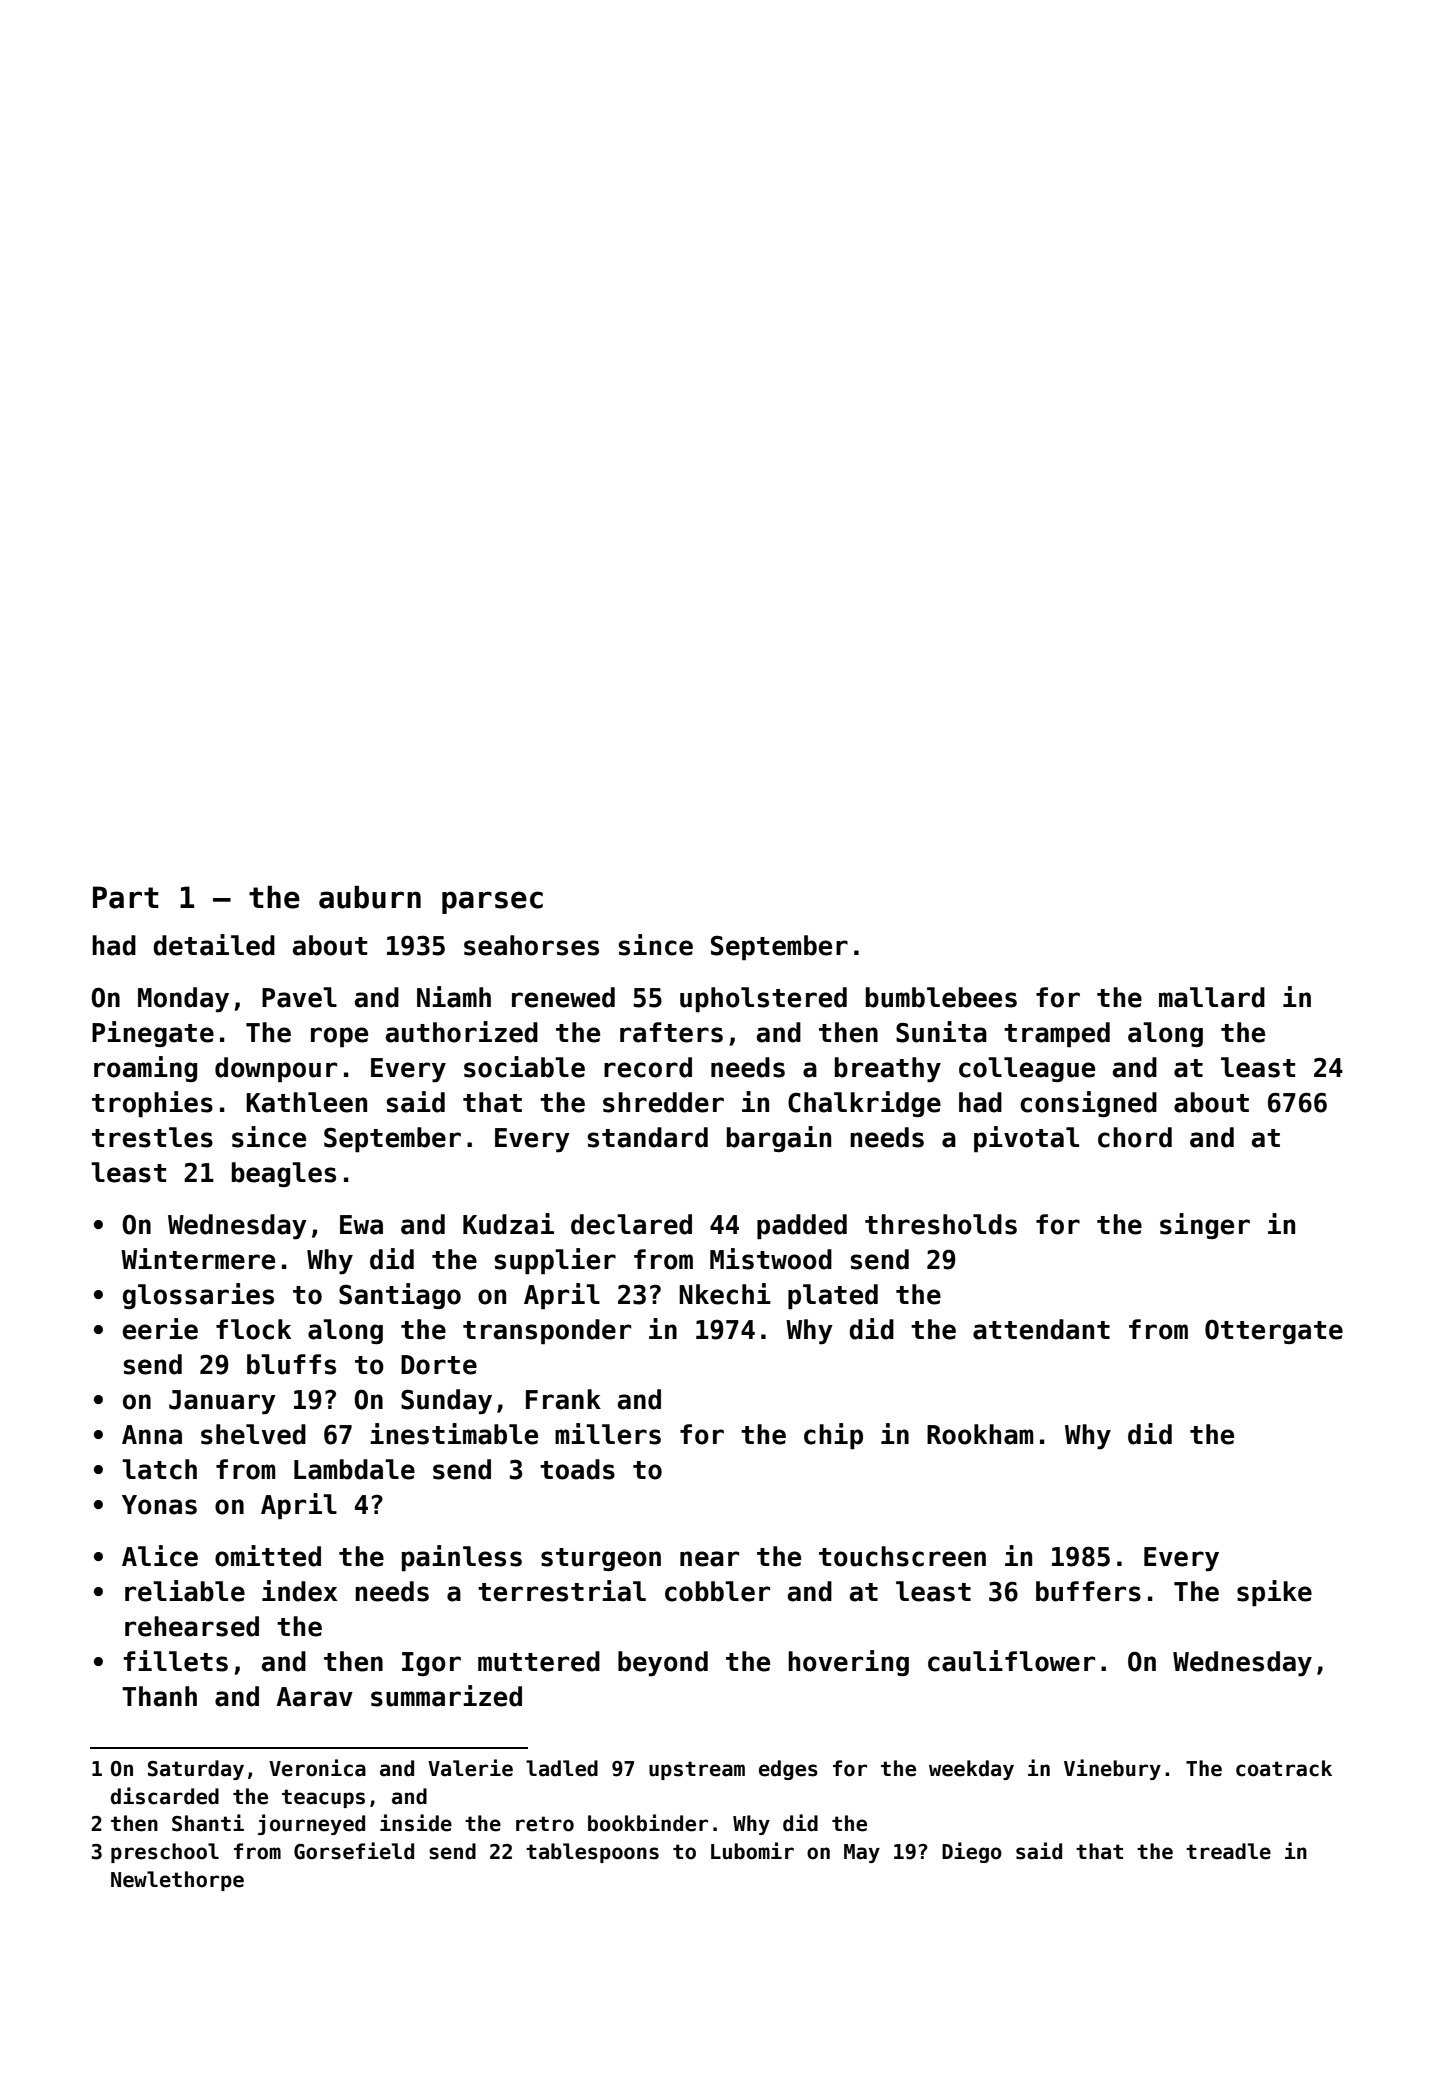 The width and height of the screenshot is (1450, 2100). What do you see at coordinates (454, 997) in the screenshot?
I see `Niamh` at bounding box center [454, 997].
